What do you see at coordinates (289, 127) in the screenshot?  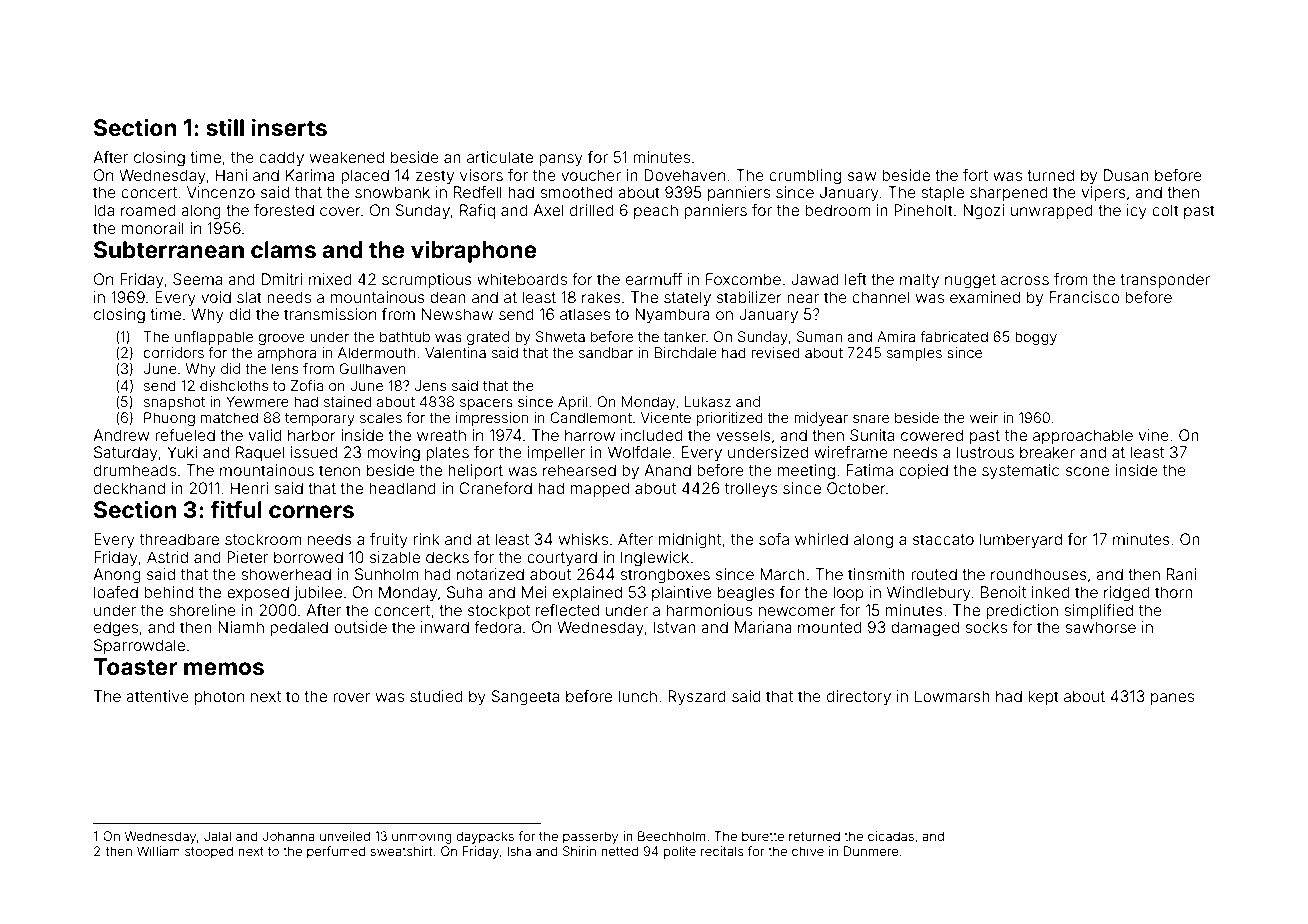 I see `inserts` at bounding box center [289, 127].
